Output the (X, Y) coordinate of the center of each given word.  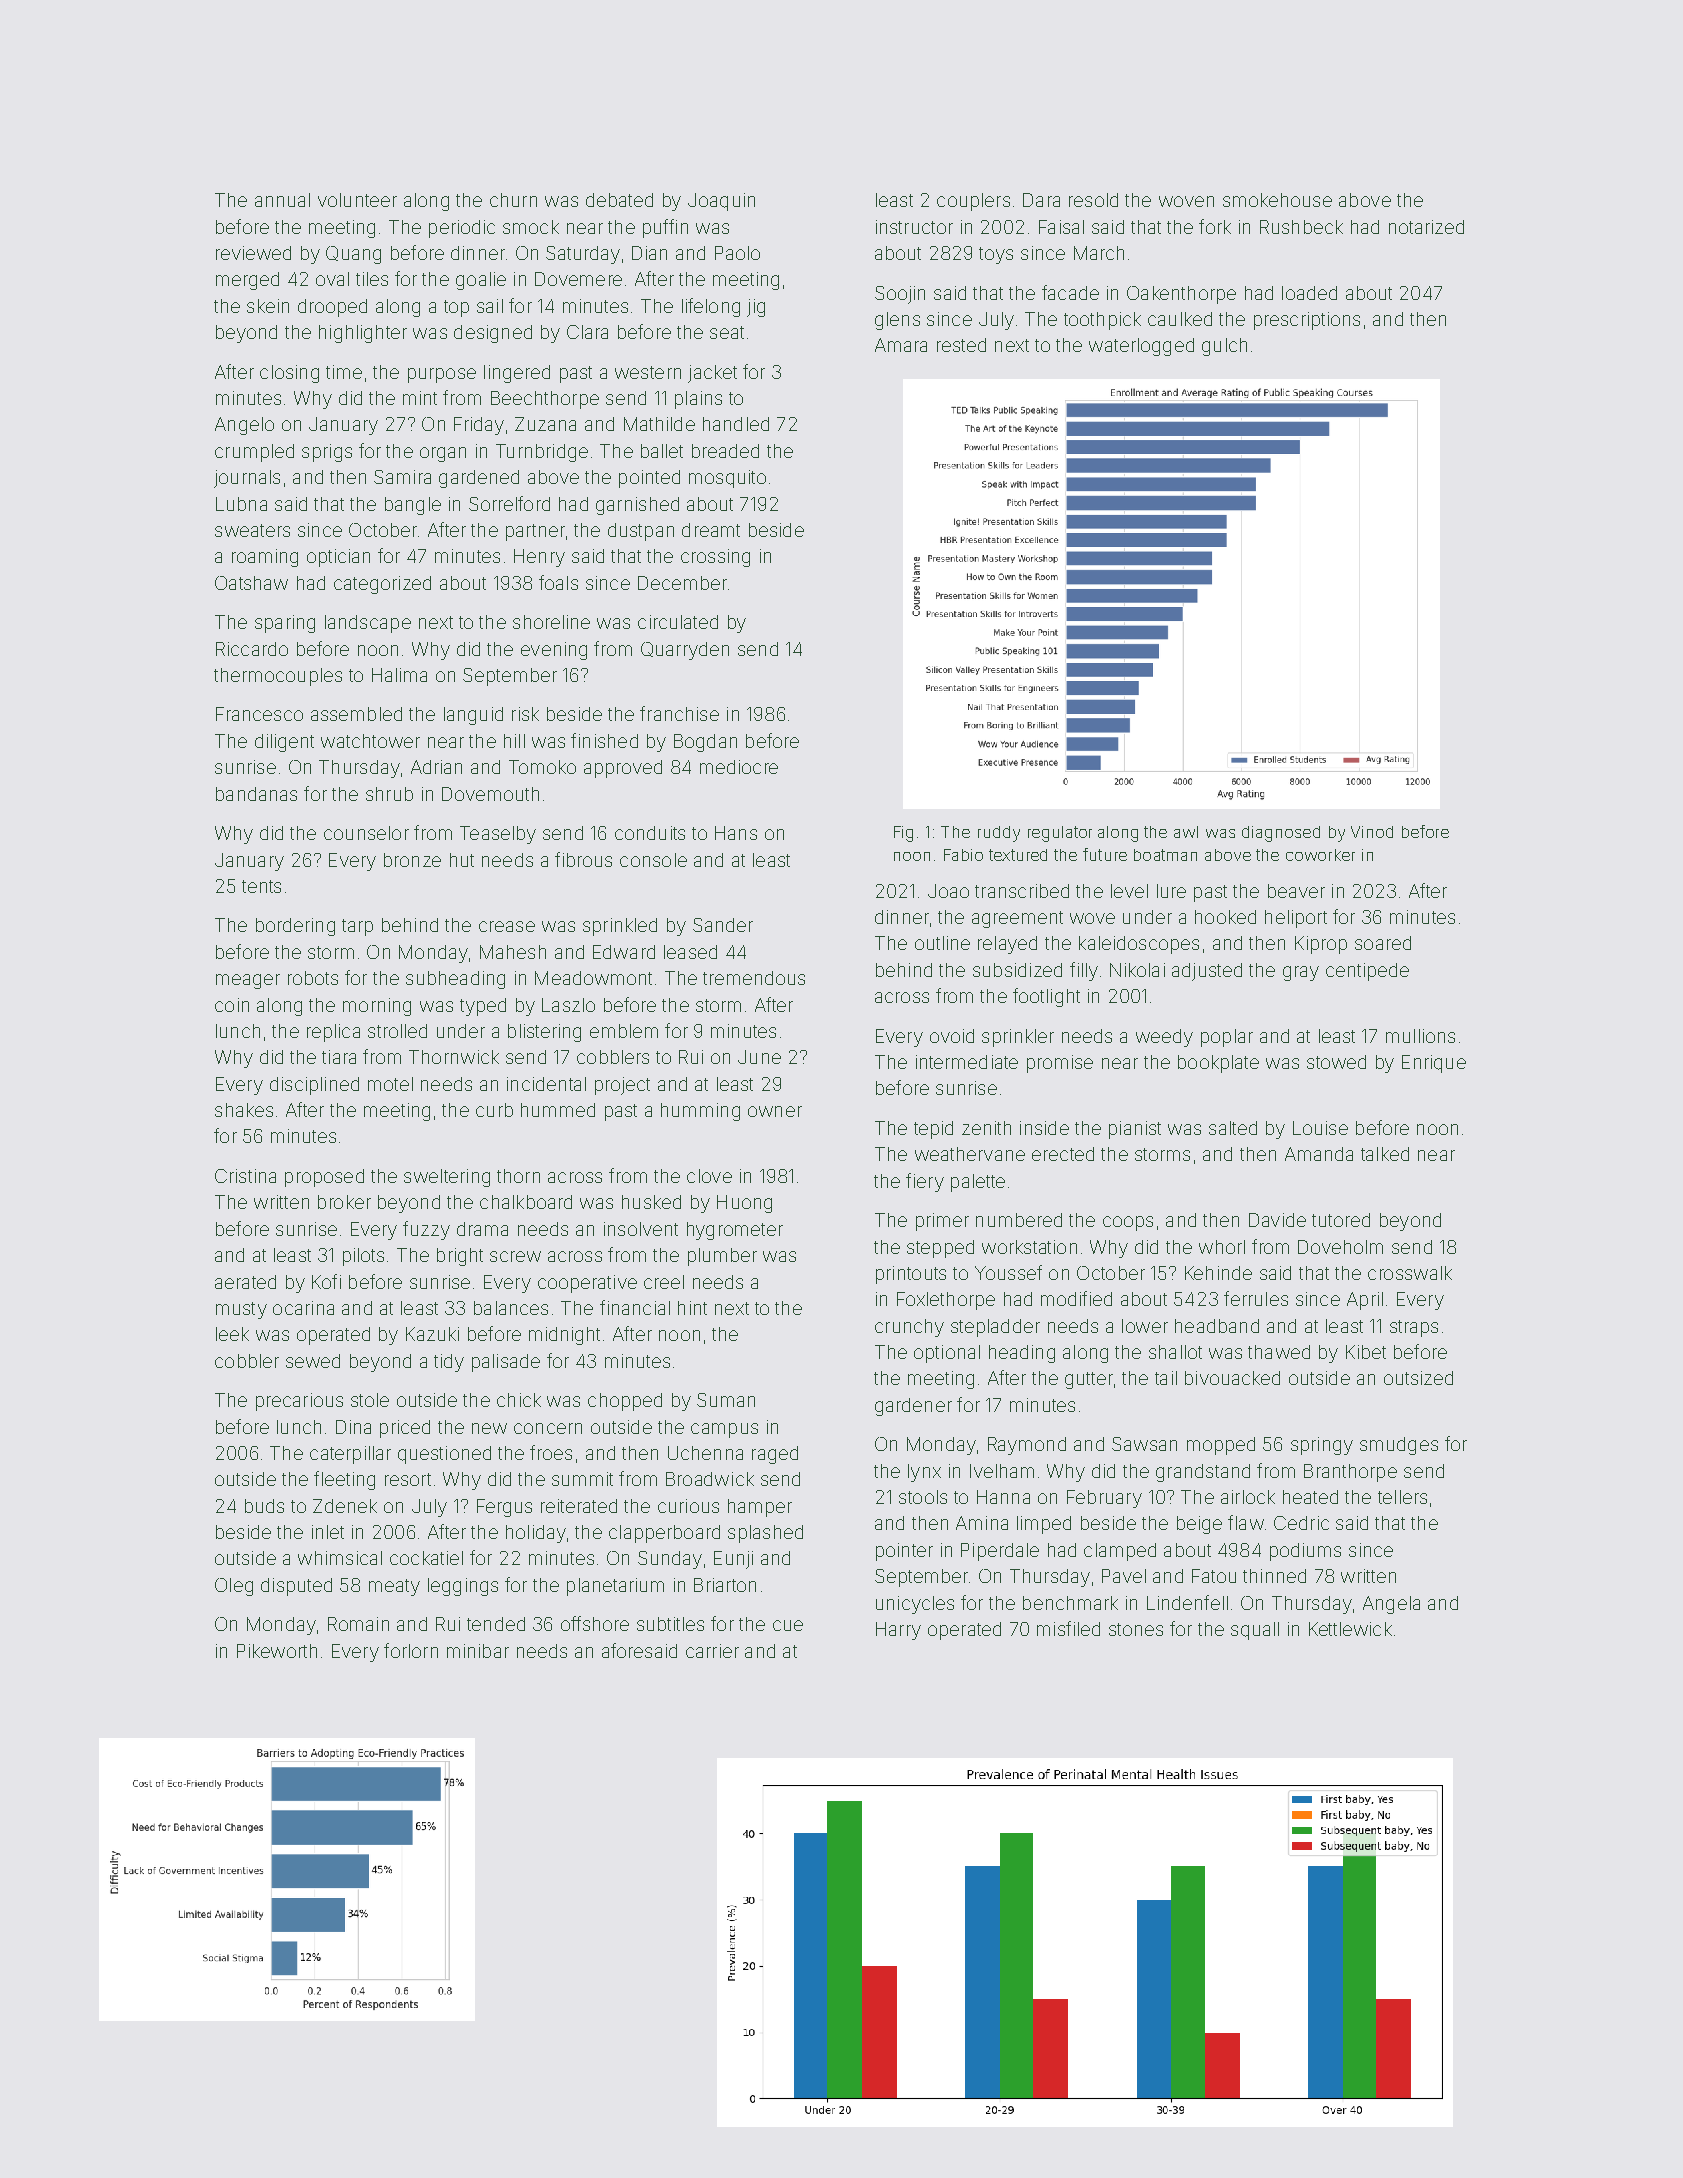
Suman (726, 1400)
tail (1166, 1378)
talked (1385, 1154)
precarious (299, 1402)
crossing (715, 558)
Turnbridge (542, 453)
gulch (1224, 347)
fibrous (583, 859)
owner (775, 1111)
